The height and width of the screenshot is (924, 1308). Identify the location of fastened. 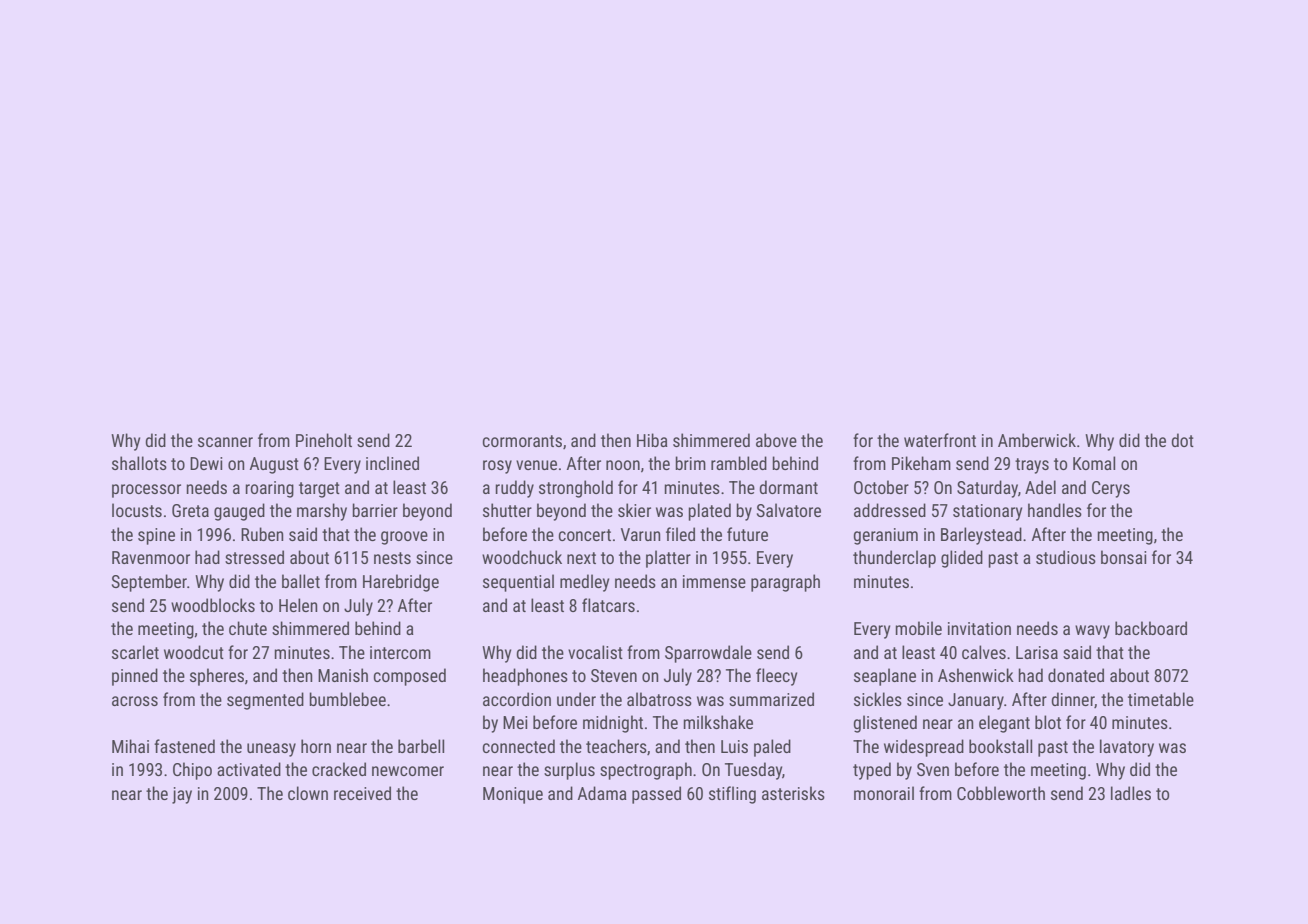
(184, 746).
